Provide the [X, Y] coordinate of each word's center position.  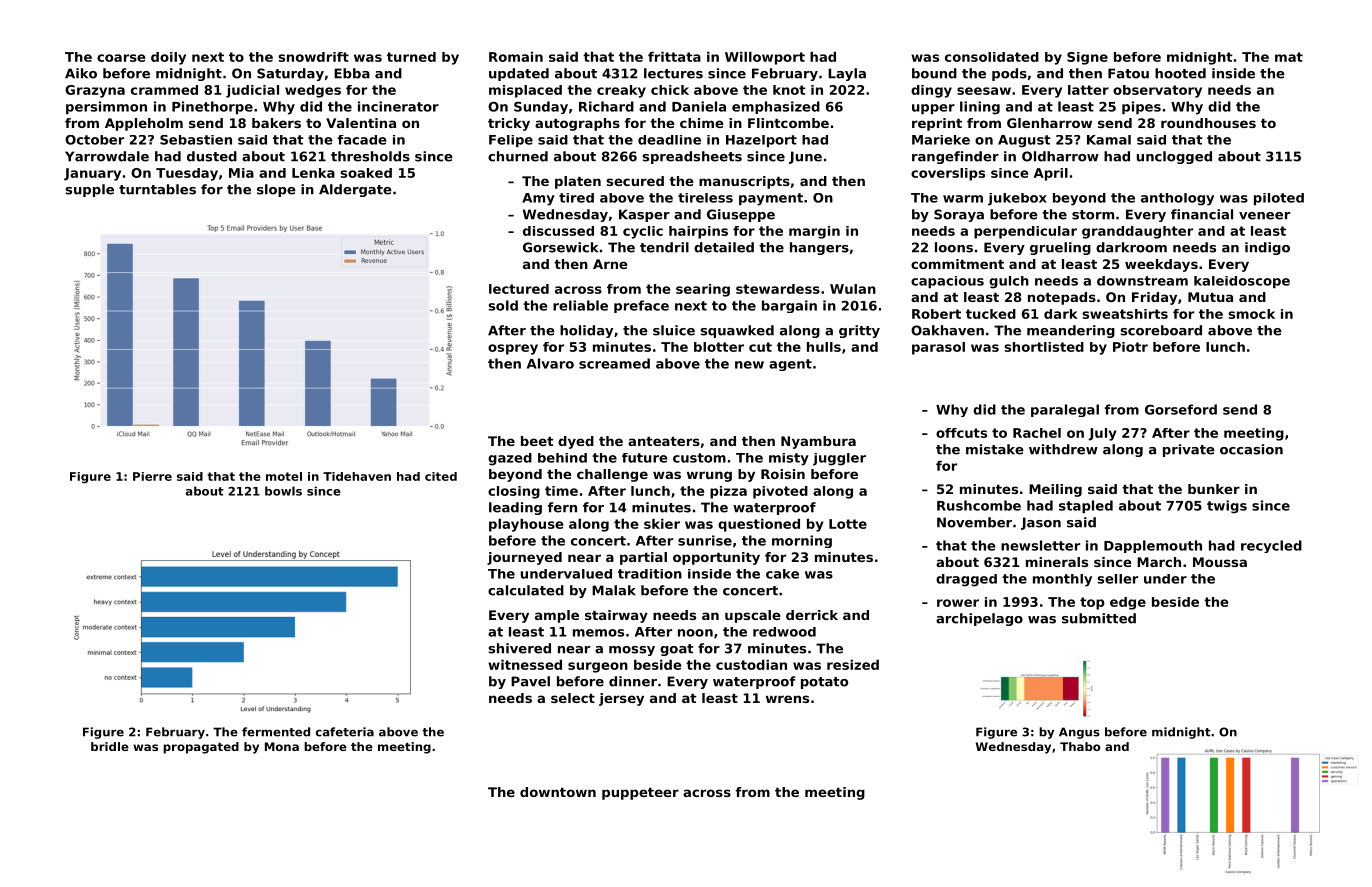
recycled [1271, 546]
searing [703, 290]
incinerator [398, 106]
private [1189, 450]
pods [1009, 74]
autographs [577, 124]
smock [1251, 314]
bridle [110, 746]
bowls [283, 491]
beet [537, 441]
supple [90, 190]
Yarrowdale [107, 156]
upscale [753, 616]
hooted [1180, 73]
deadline [669, 140]
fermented [276, 732]
